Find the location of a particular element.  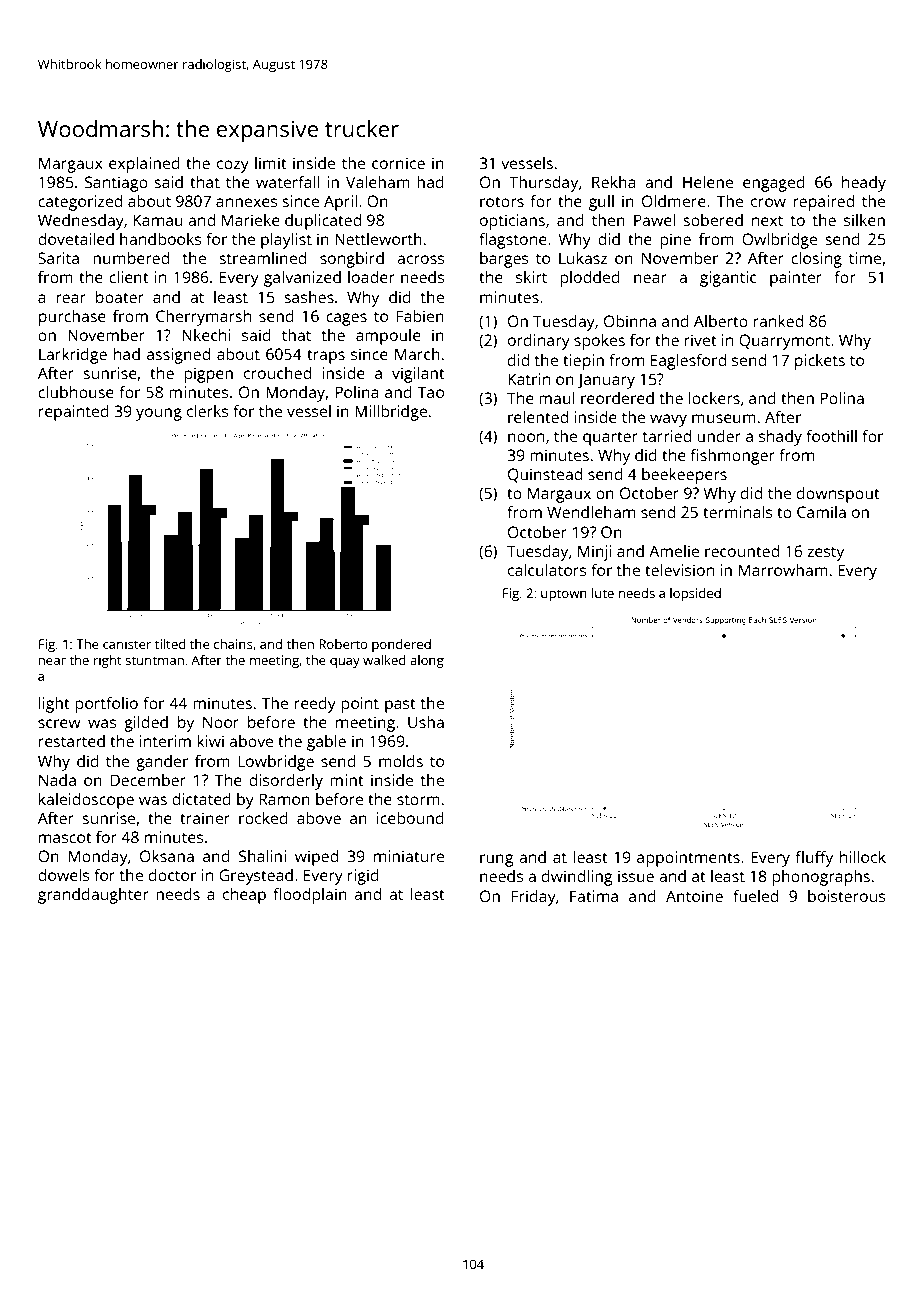

Marieke is located at coordinates (251, 220).
